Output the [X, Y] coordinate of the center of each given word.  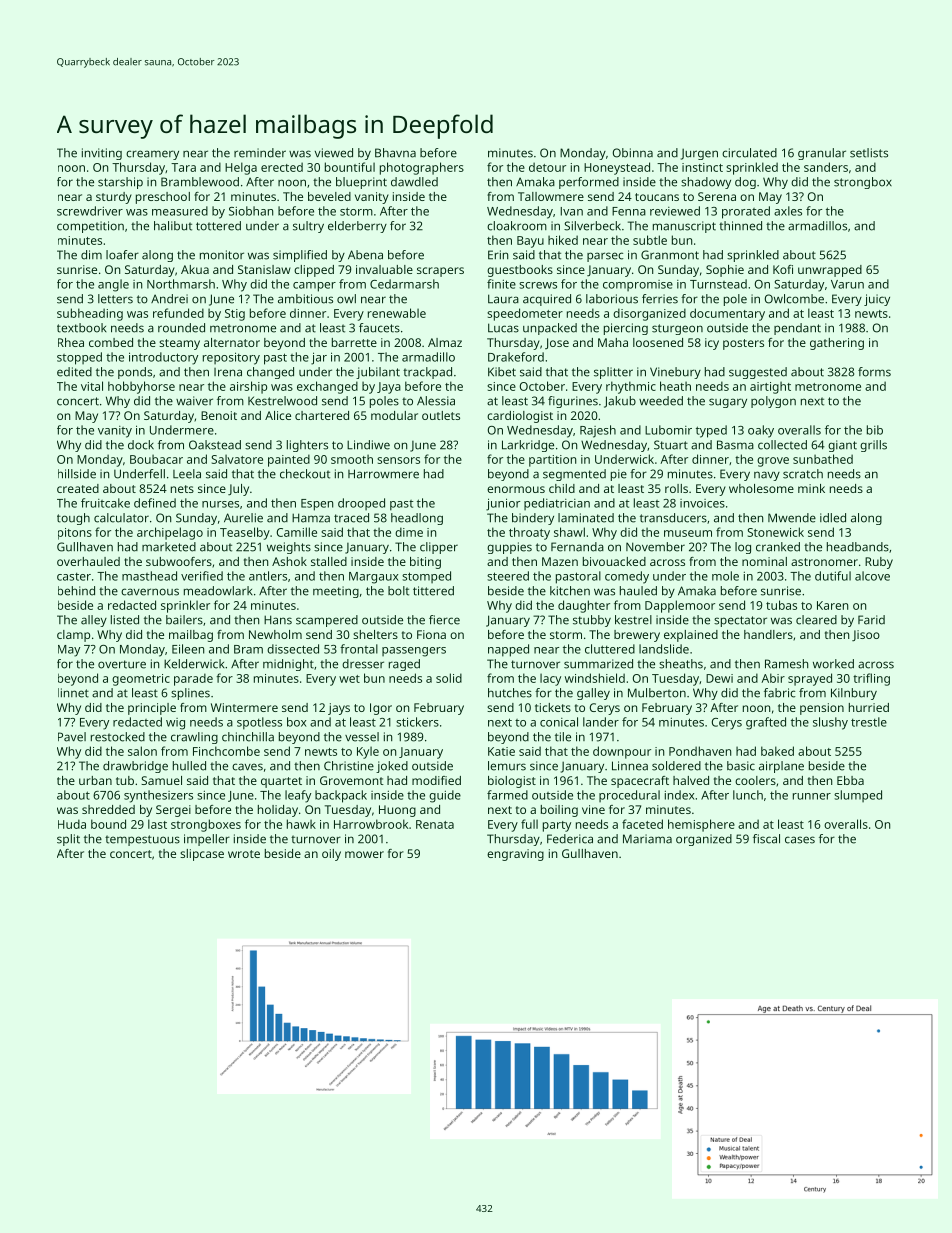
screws [538, 285]
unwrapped [830, 271]
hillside [77, 474]
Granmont [670, 255]
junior [503, 504]
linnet [73, 693]
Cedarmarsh [404, 284]
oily [331, 855]
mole [725, 576]
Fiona [431, 634]
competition [90, 227]
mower [364, 854]
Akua [195, 269]
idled [833, 518]
